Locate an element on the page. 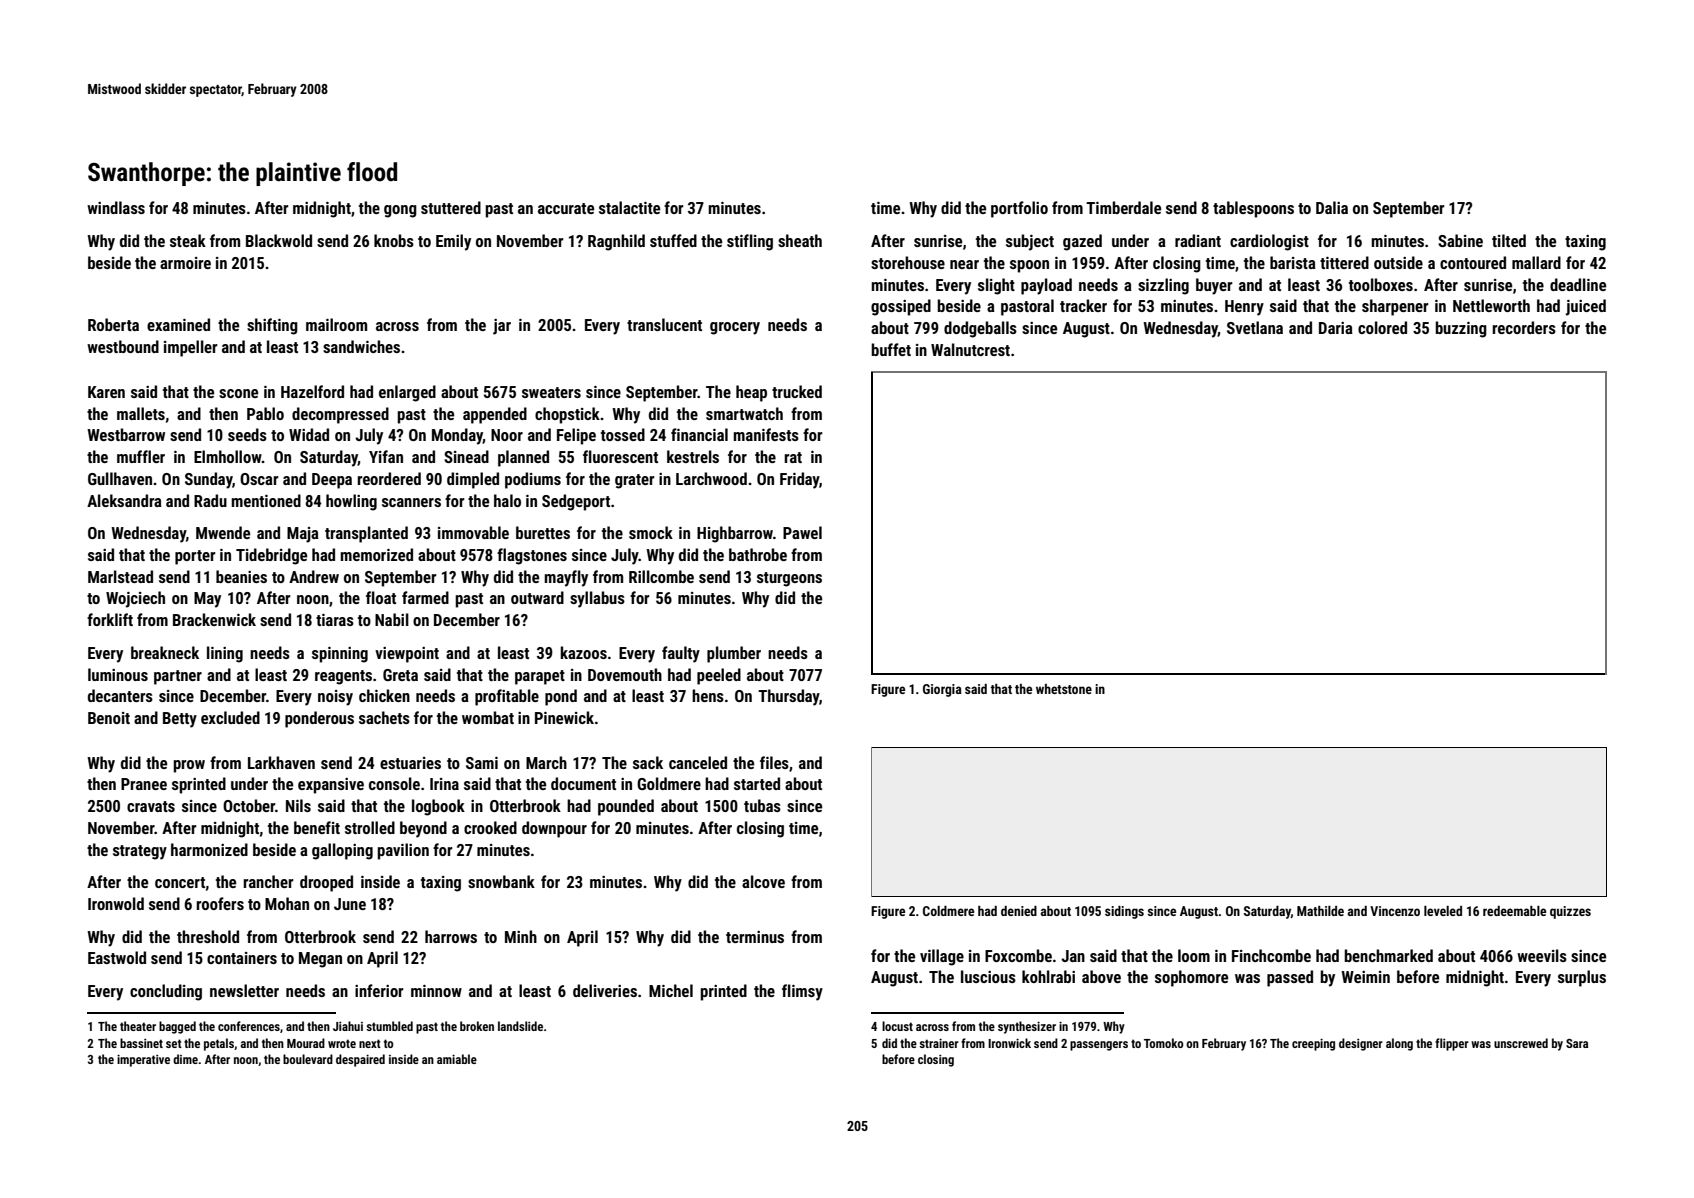 The width and height of the document is (1694, 1198). muffler is located at coordinates (141, 456).
